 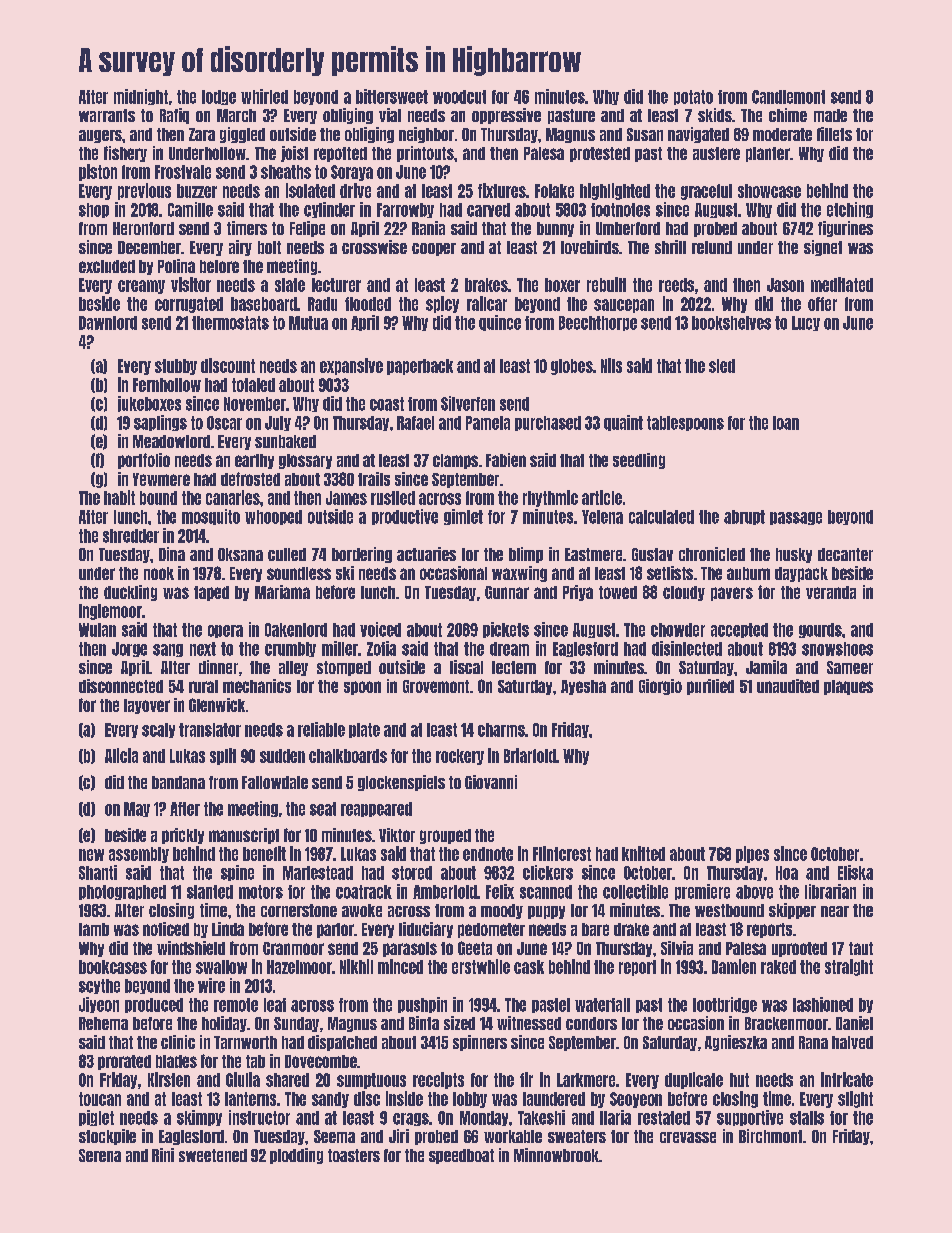 What do you see at coordinates (100, 1155) in the screenshot?
I see `Serena` at bounding box center [100, 1155].
